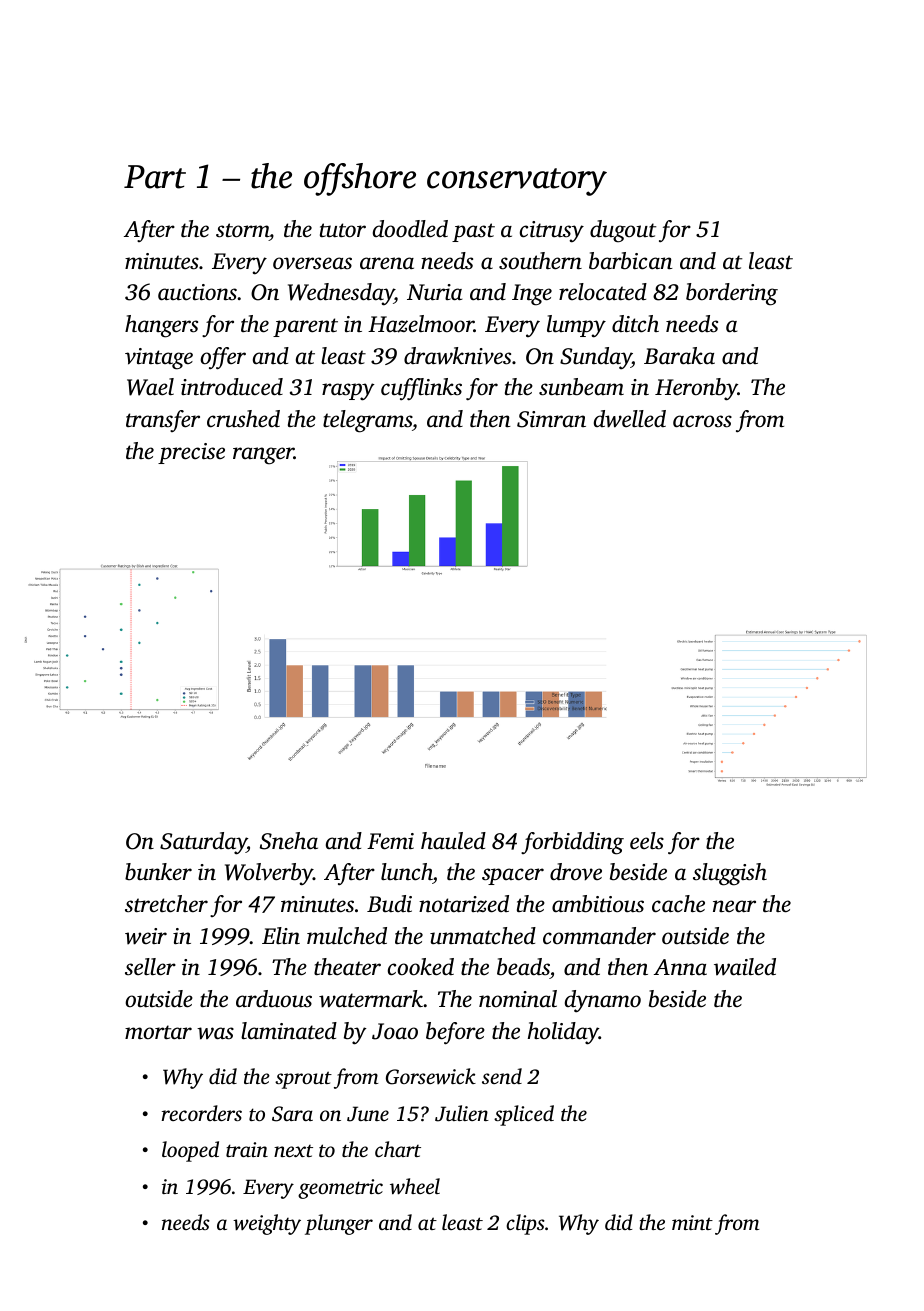 The image size is (924, 1311). I want to click on dwelled, so click(630, 419).
